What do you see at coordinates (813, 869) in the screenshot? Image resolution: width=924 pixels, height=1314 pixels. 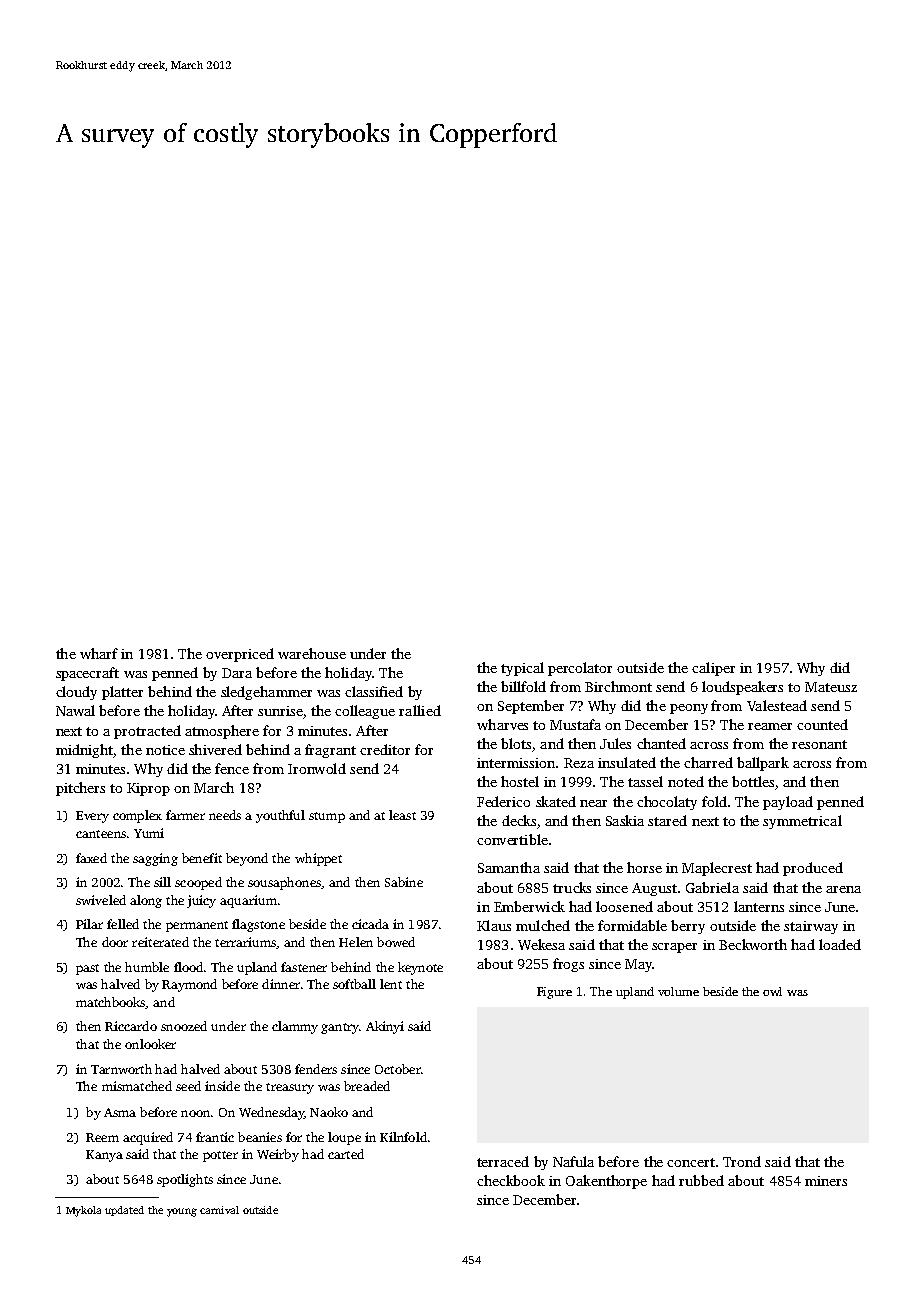 I see `produced` at bounding box center [813, 869].
